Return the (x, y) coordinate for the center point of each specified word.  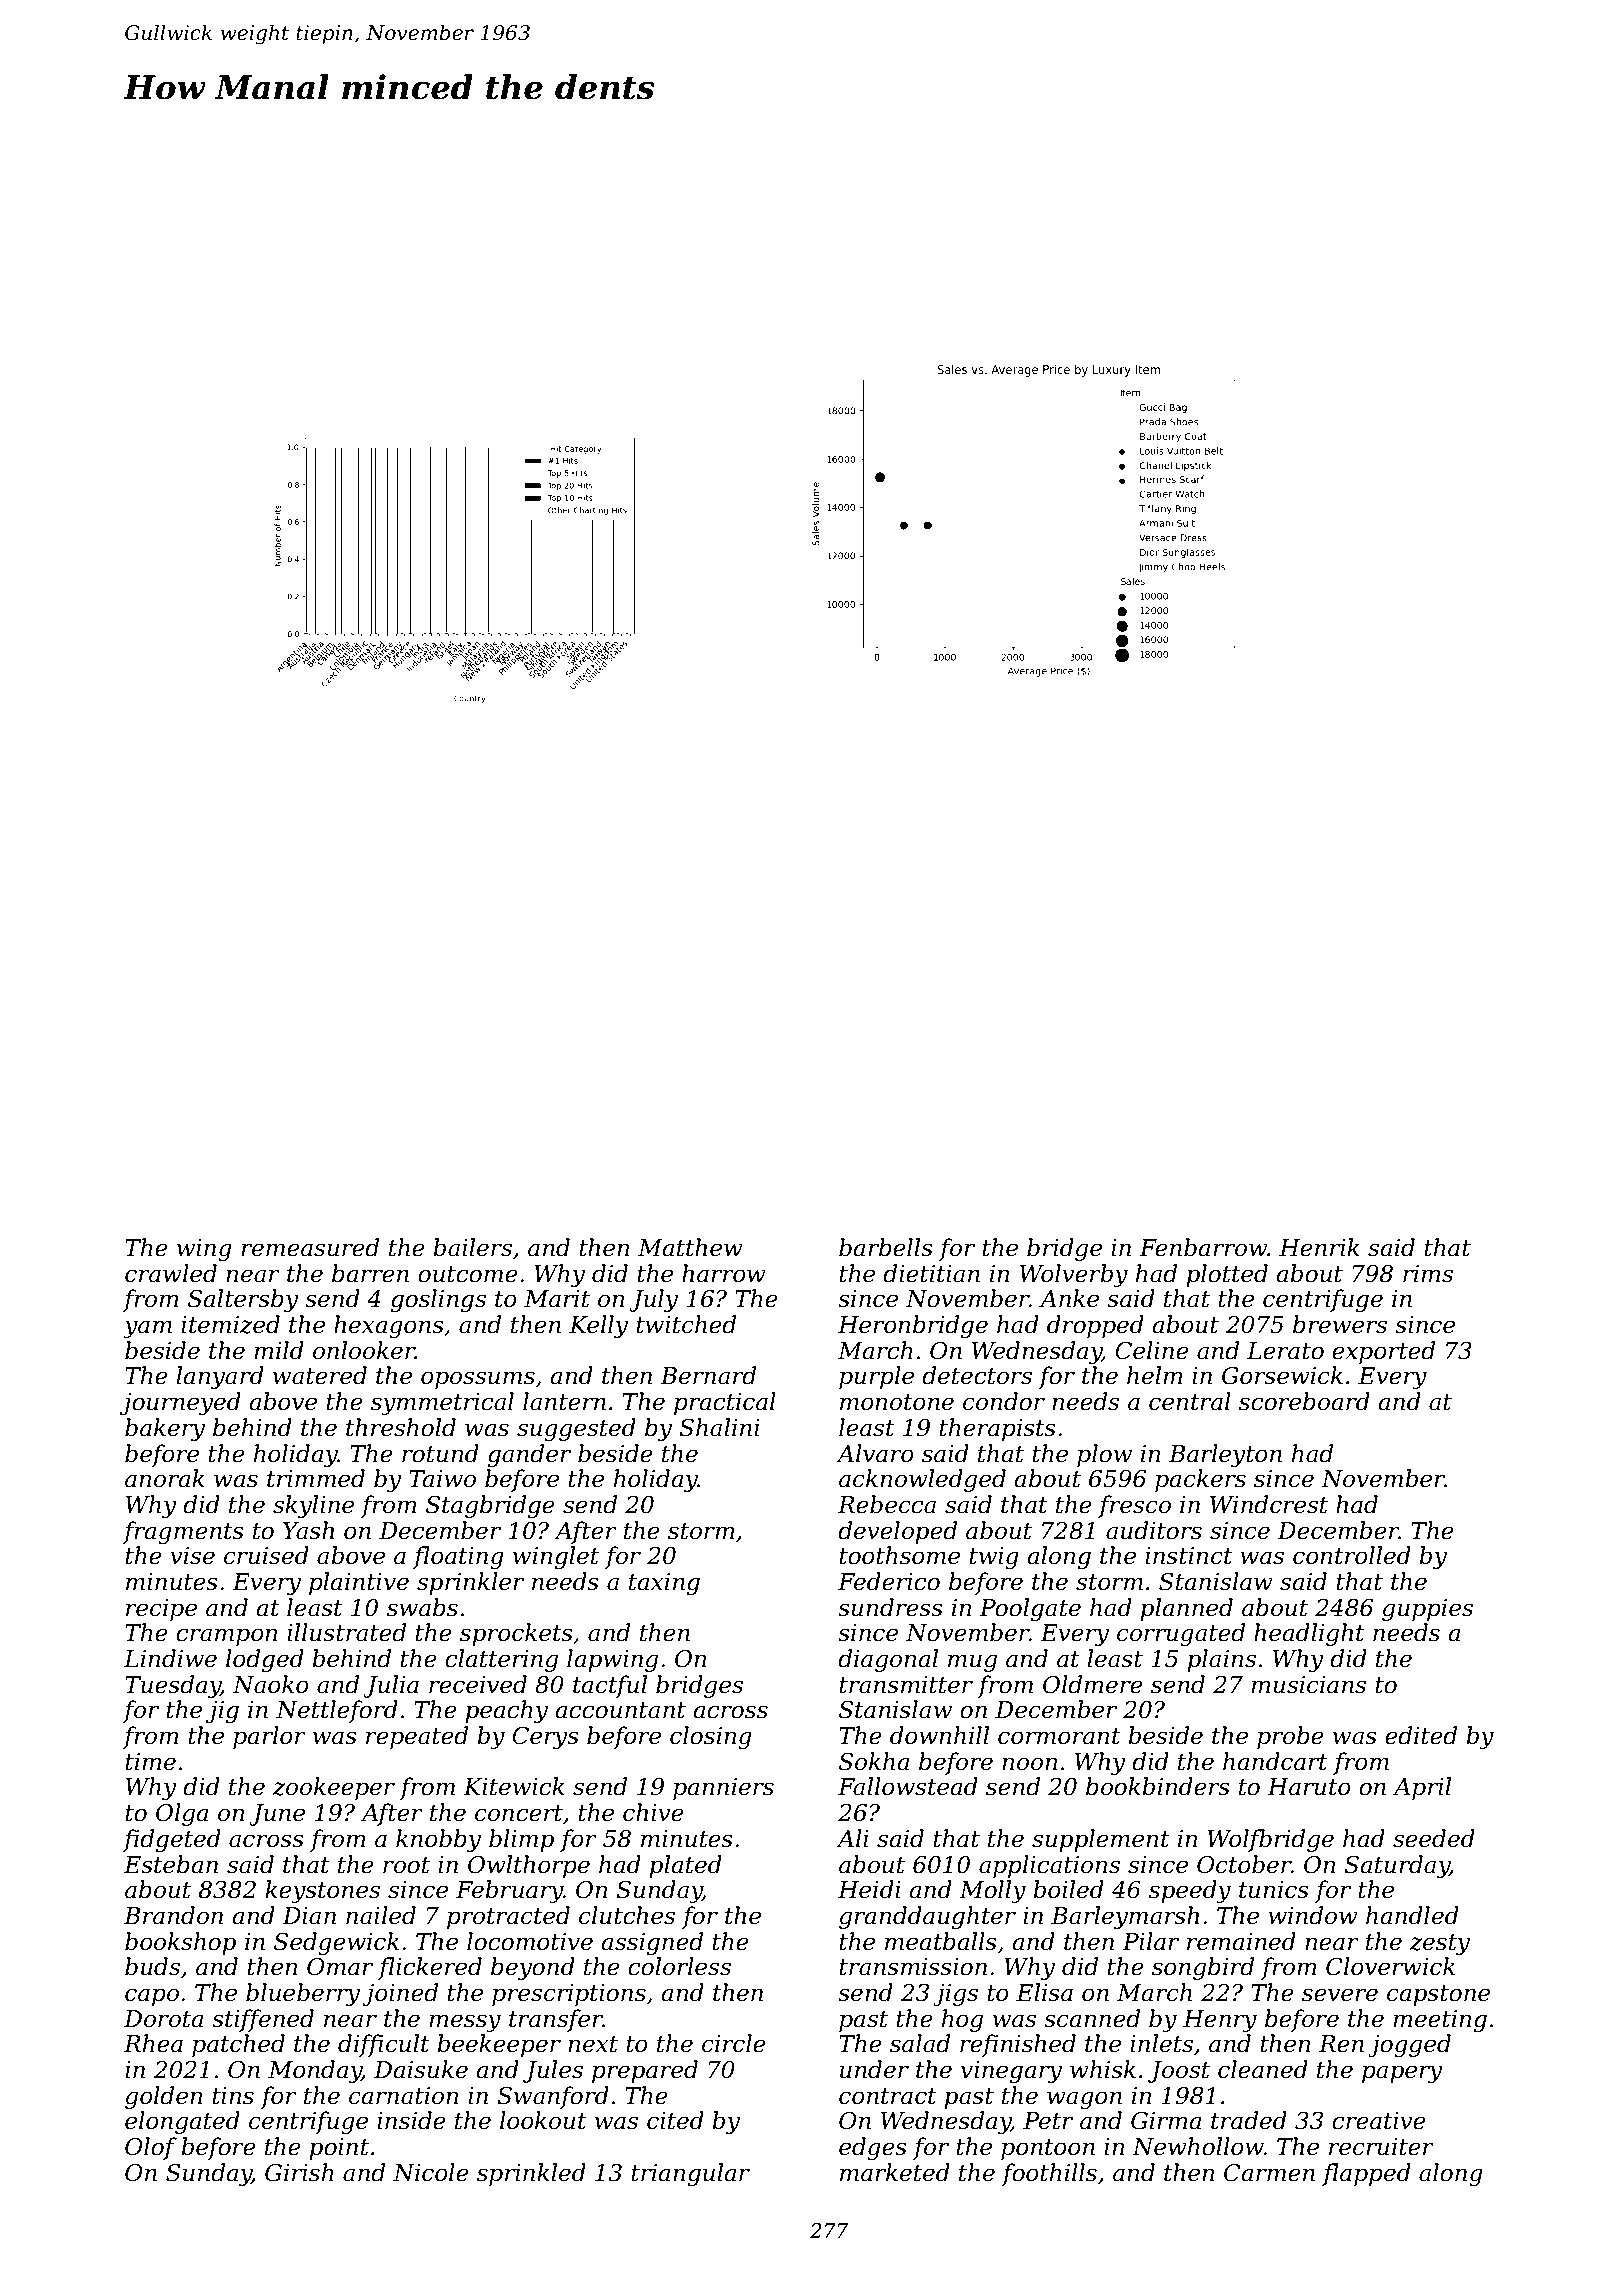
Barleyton (1225, 1455)
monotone (897, 1402)
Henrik (1319, 1247)
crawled (171, 1273)
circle (734, 2043)
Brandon (173, 1915)
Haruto (1309, 1787)
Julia (391, 1686)
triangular (690, 2174)
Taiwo (442, 1479)
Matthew (690, 1247)
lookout (543, 2120)
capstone (1438, 1995)
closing (711, 1737)
